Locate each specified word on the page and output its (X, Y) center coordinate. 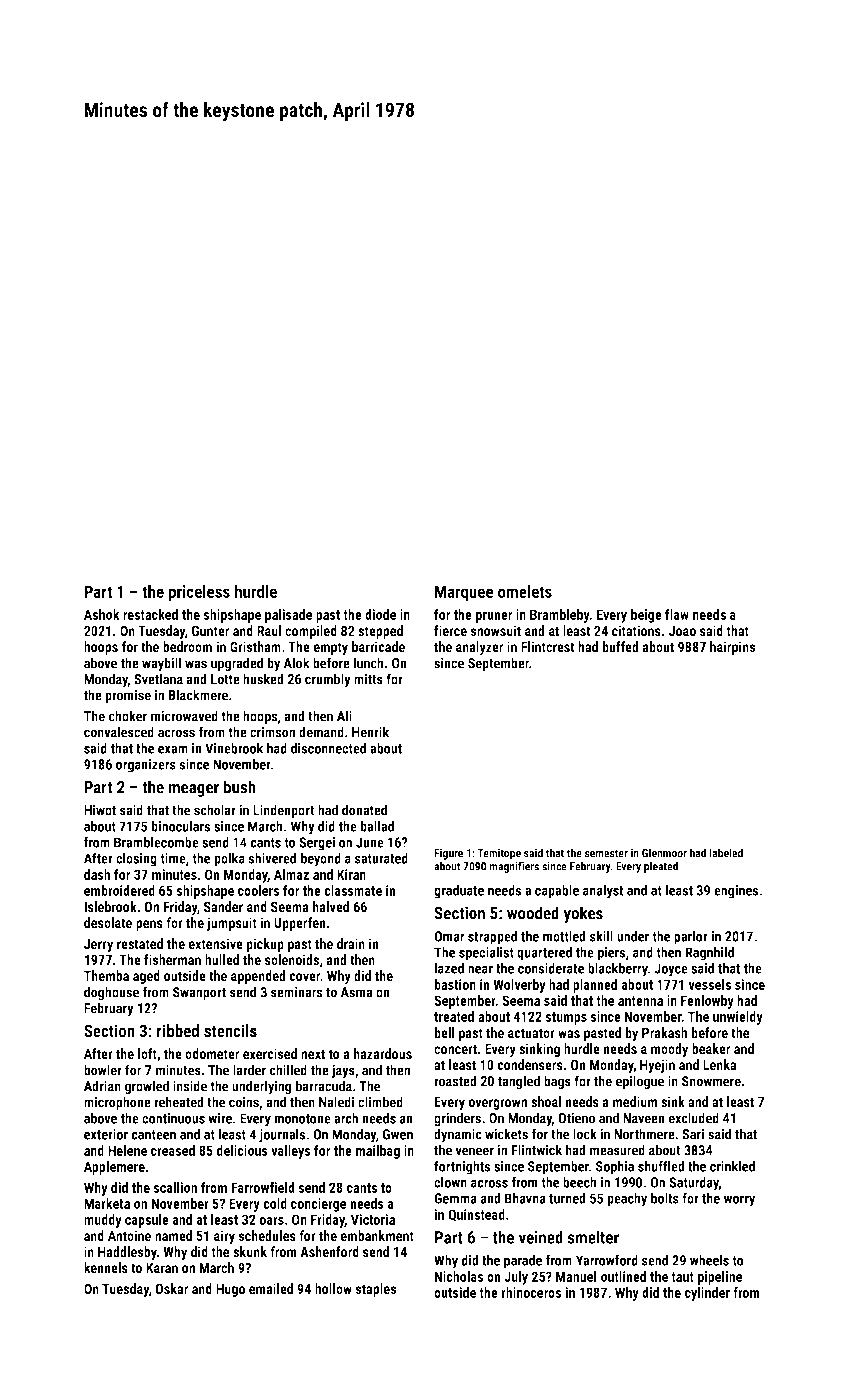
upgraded (237, 664)
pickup (265, 945)
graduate (459, 891)
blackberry (618, 969)
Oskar (172, 1288)
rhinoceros (531, 1292)
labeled (726, 853)
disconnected (328, 748)
